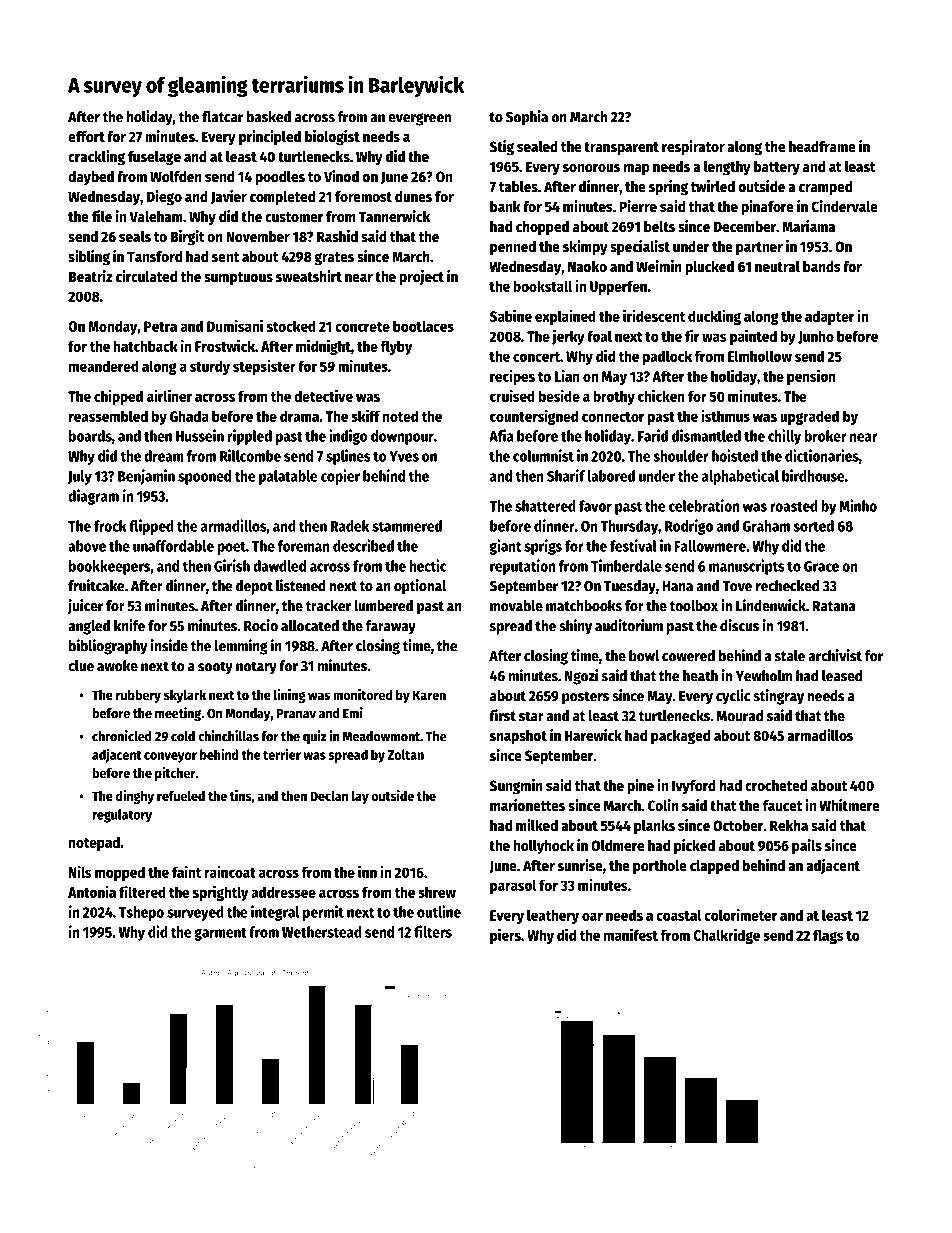  I want to click on shiny, so click(575, 627).
